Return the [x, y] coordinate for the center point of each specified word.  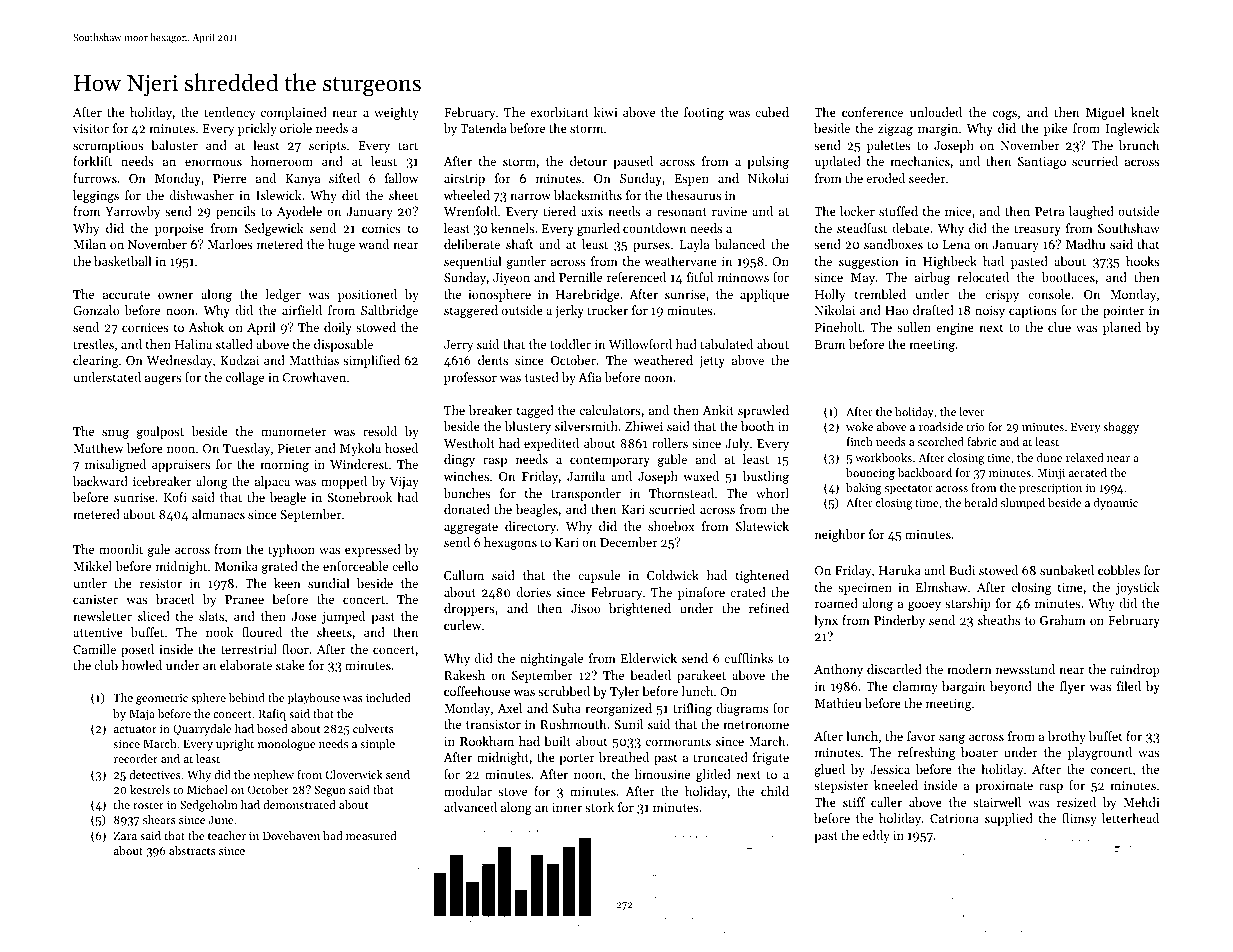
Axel [510, 708]
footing [704, 113]
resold [380, 431]
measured [371, 835]
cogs [1005, 115]
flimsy [1079, 819]
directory [530, 527]
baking [864, 489]
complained [294, 113]
